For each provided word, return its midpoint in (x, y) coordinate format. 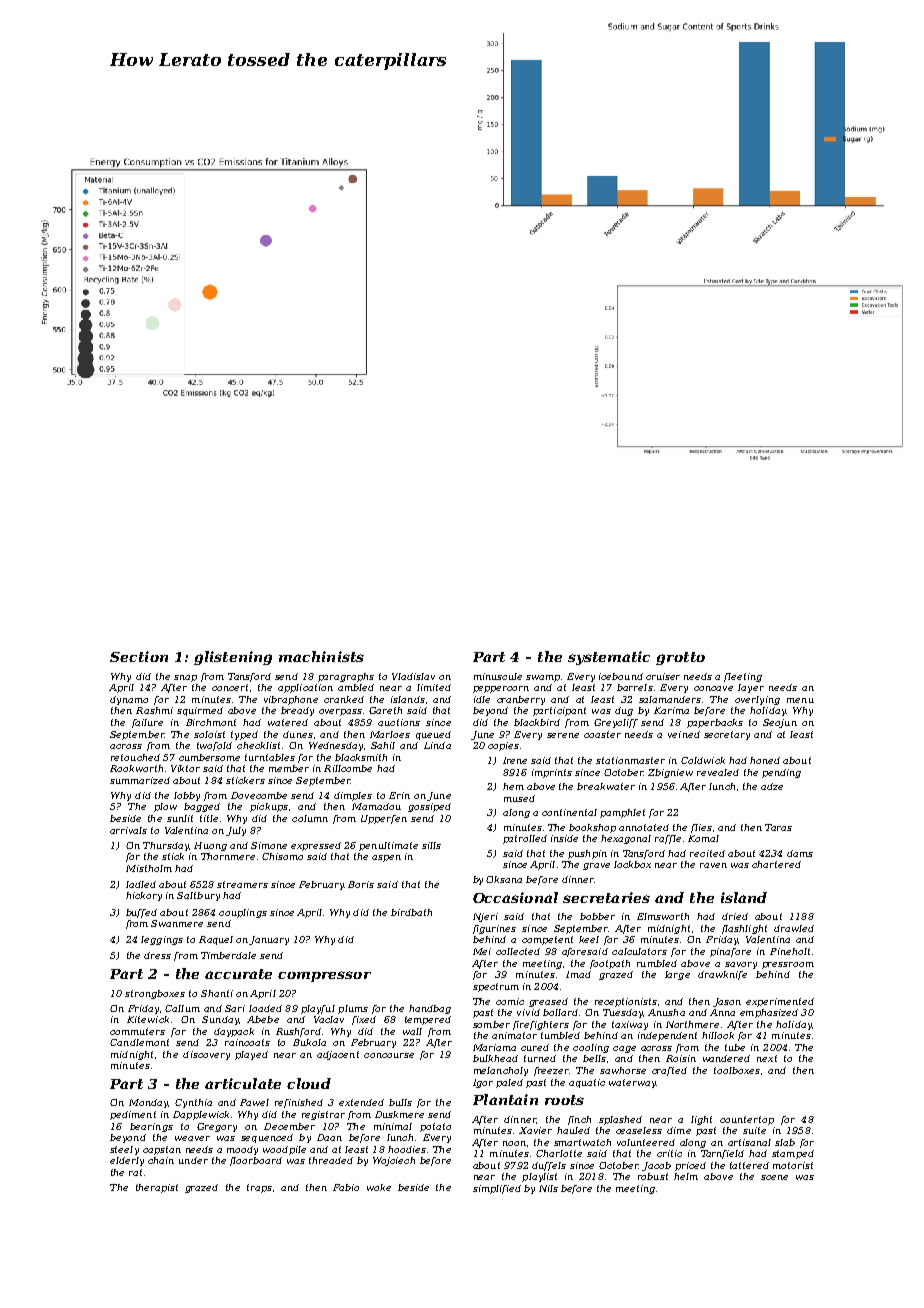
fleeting (743, 677)
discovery (206, 1055)
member (289, 768)
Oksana (504, 879)
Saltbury (198, 896)
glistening (233, 658)
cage (624, 1049)
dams (800, 853)
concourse (389, 1055)
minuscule (498, 676)
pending (781, 773)
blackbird (537, 722)
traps (259, 1188)
